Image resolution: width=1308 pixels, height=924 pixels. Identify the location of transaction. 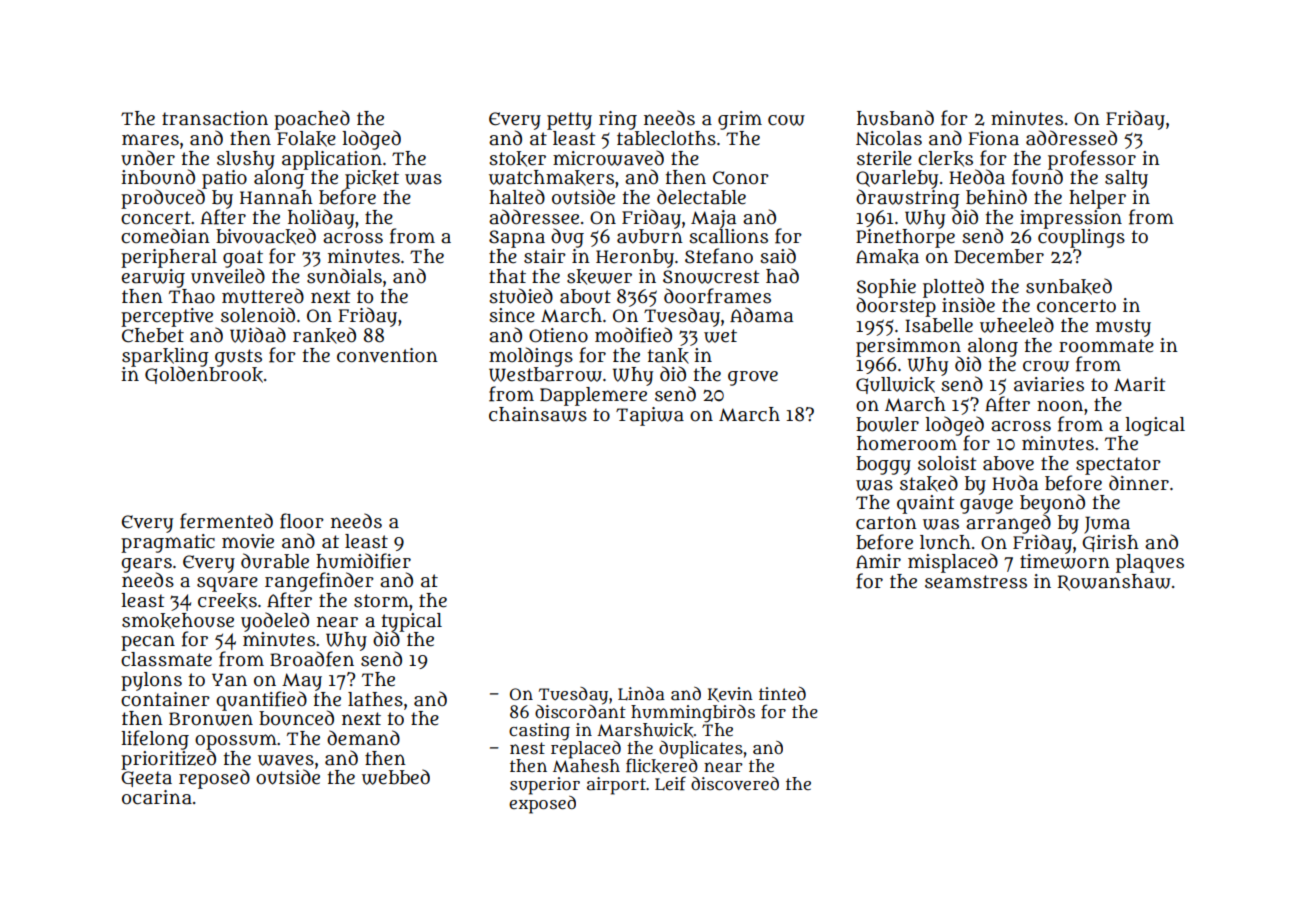
(215, 118).
